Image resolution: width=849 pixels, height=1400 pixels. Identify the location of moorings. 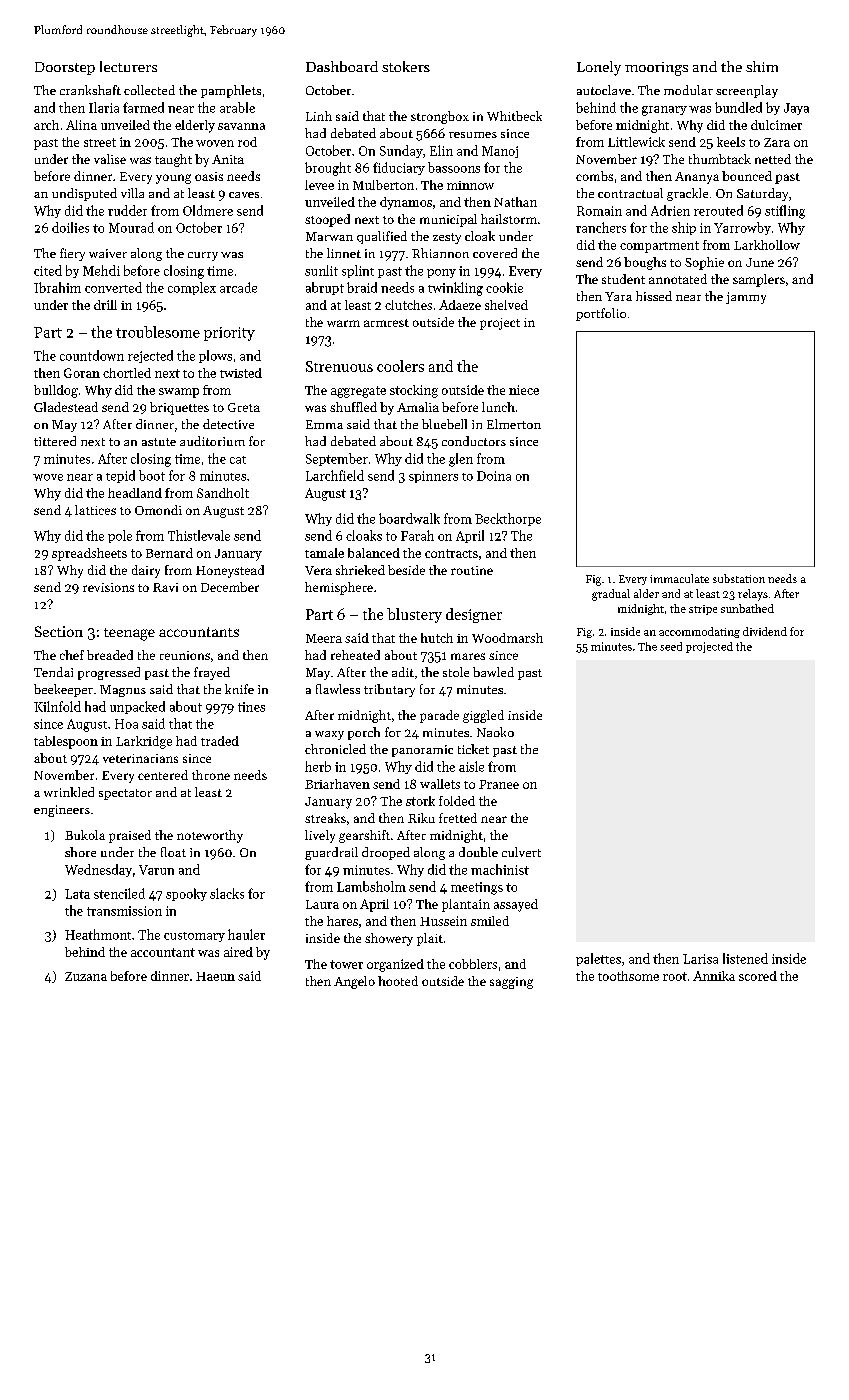
(656, 69).
